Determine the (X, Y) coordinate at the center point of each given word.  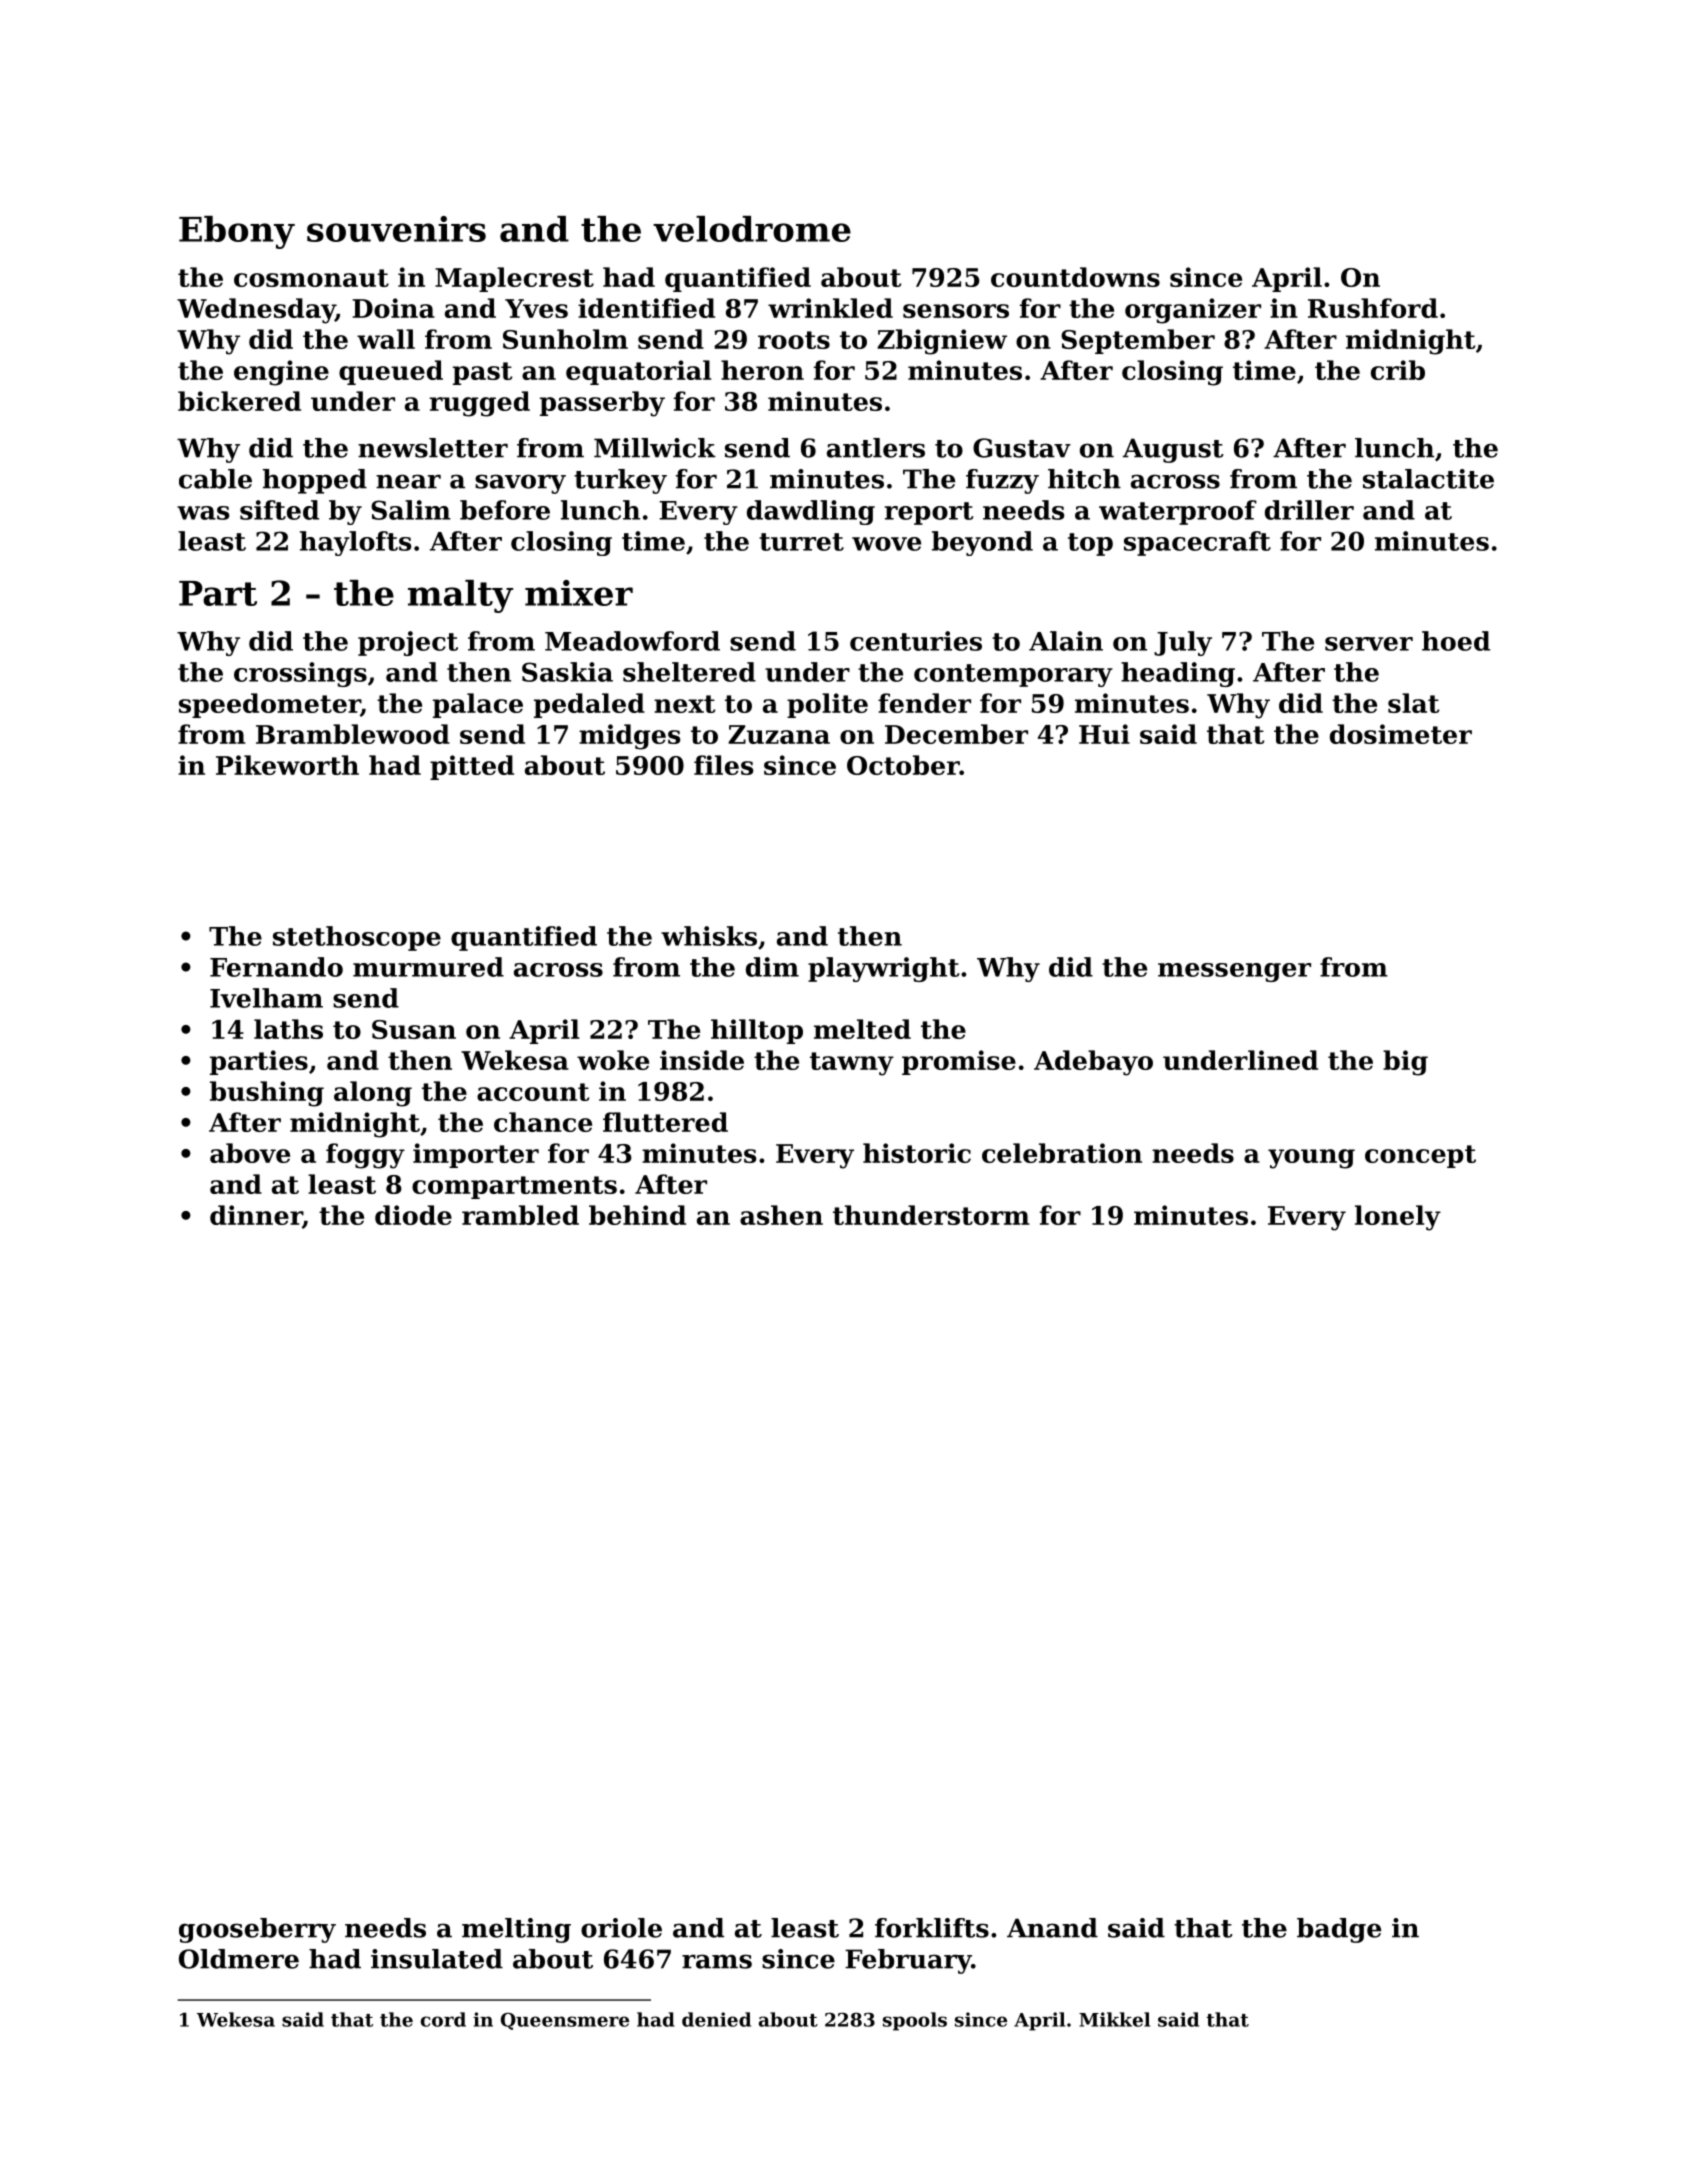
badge (1339, 1930)
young (1311, 1159)
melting (516, 1930)
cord (443, 2019)
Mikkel (1114, 2019)
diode (413, 1215)
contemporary (1013, 675)
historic (917, 1153)
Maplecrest (514, 279)
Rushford (1373, 308)
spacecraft (1197, 543)
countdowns (1075, 277)
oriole (621, 1928)
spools (915, 2021)
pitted (472, 767)
